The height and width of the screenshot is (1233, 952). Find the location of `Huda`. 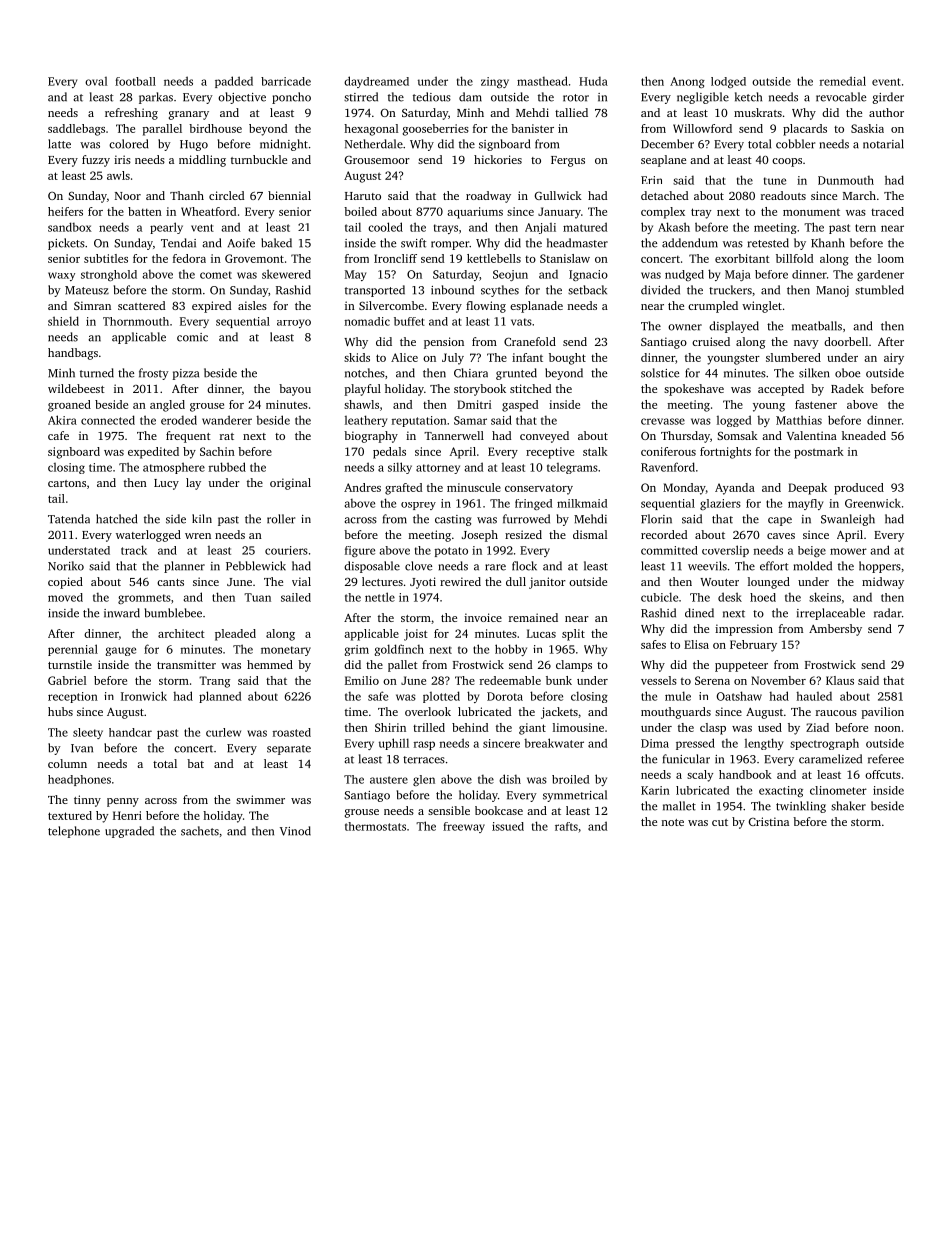

Huda is located at coordinates (593, 81).
